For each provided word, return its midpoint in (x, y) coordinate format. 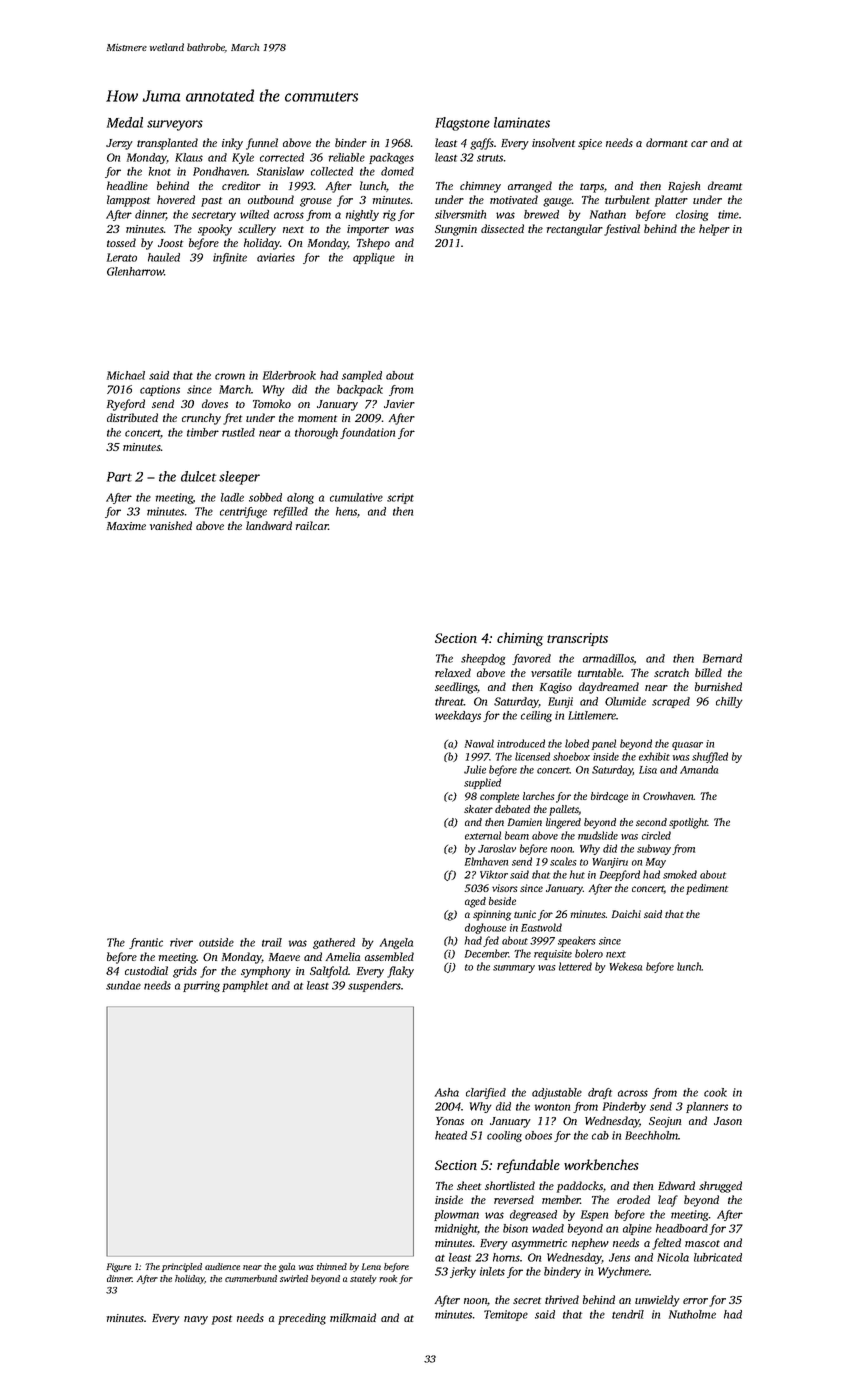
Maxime (126, 526)
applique (374, 258)
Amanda (699, 769)
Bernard (722, 658)
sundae (123, 985)
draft (600, 1093)
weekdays (458, 716)
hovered (176, 199)
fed (491, 941)
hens (346, 511)
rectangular (575, 230)
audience (222, 1266)
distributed (132, 417)
